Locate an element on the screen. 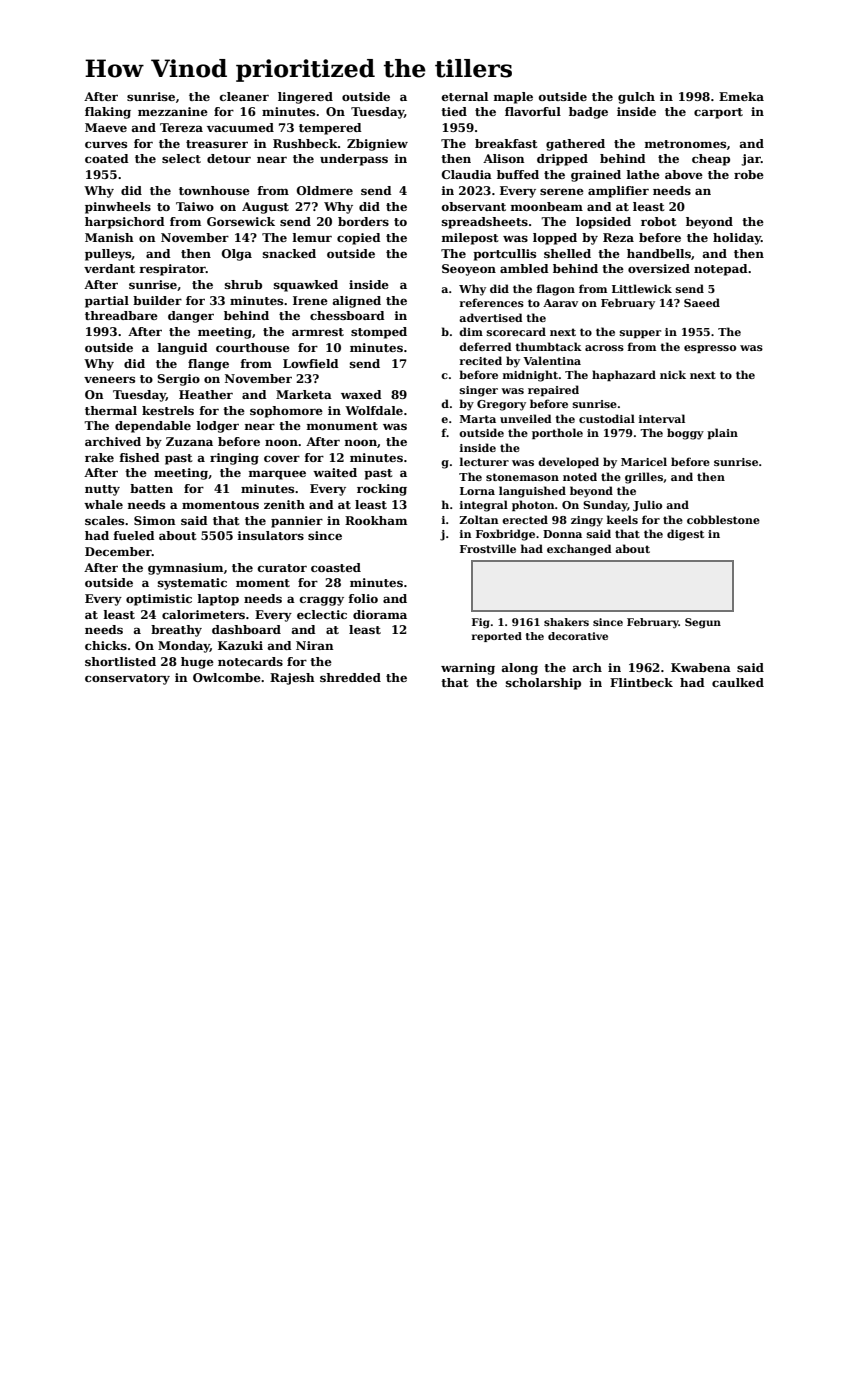  eternal is located at coordinates (465, 96).
